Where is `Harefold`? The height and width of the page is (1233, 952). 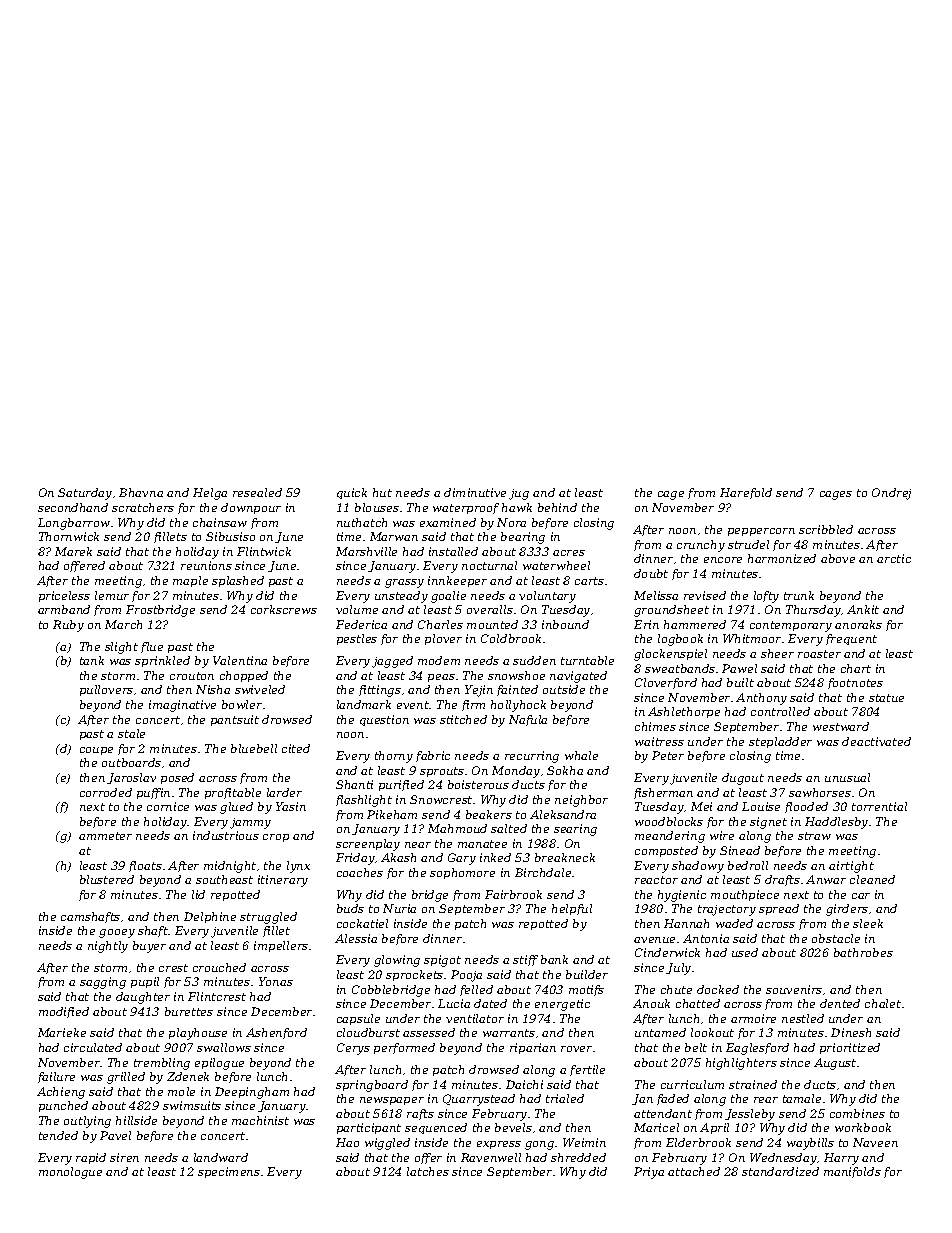 Harefold is located at coordinates (746, 493).
